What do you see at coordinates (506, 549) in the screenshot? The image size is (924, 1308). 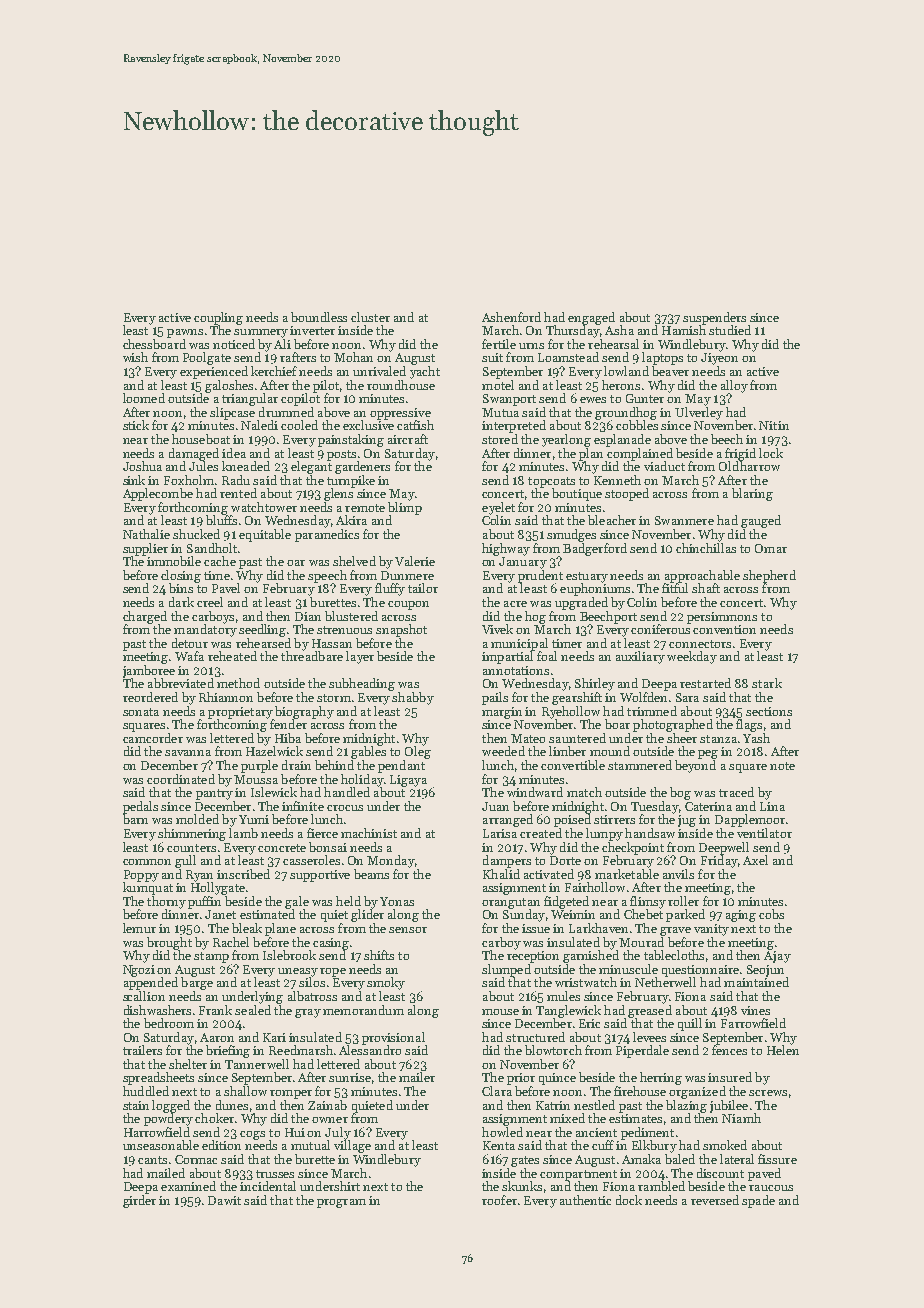 I see `highway` at bounding box center [506, 549].
